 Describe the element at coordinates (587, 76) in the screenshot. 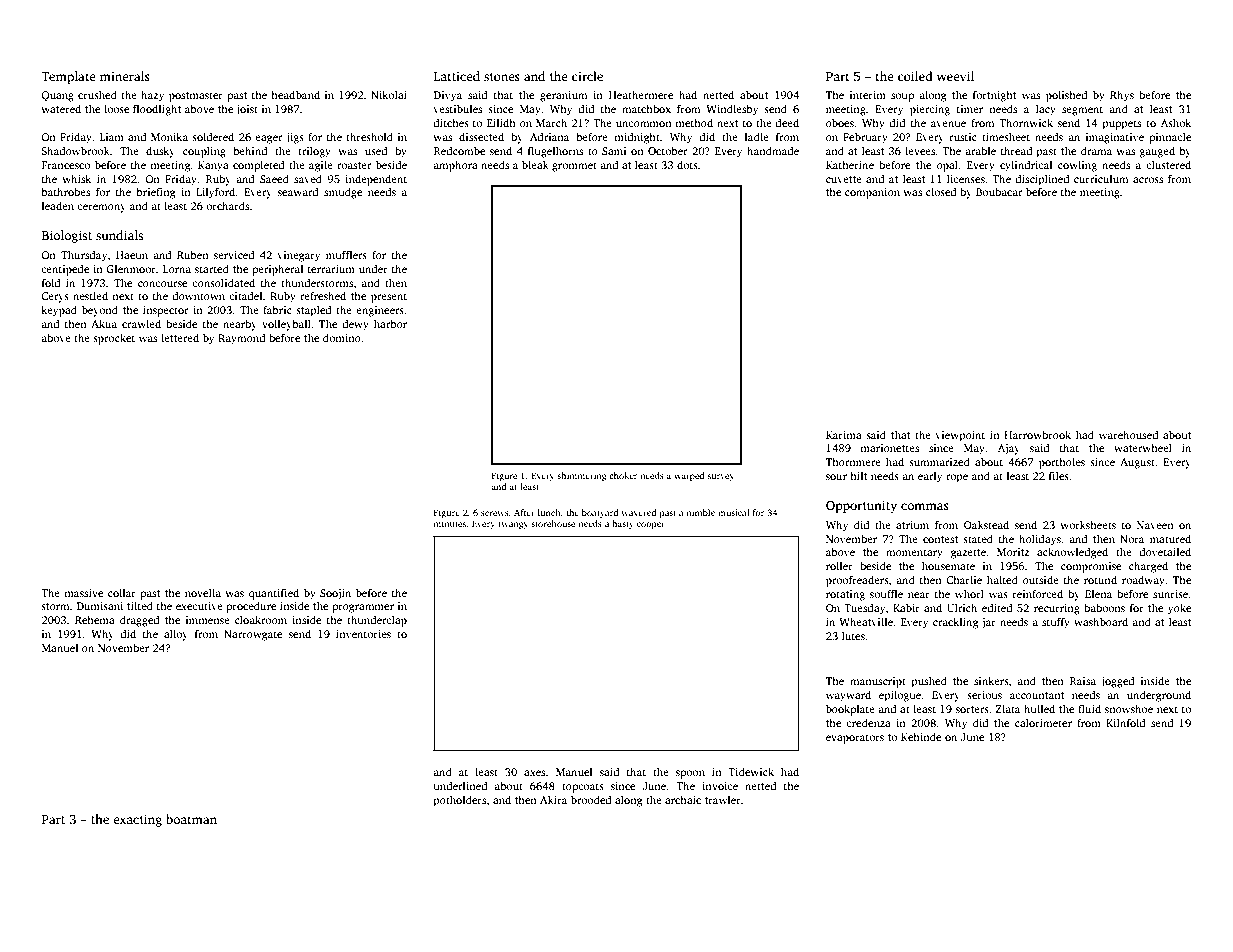

I see `circle` at that location.
